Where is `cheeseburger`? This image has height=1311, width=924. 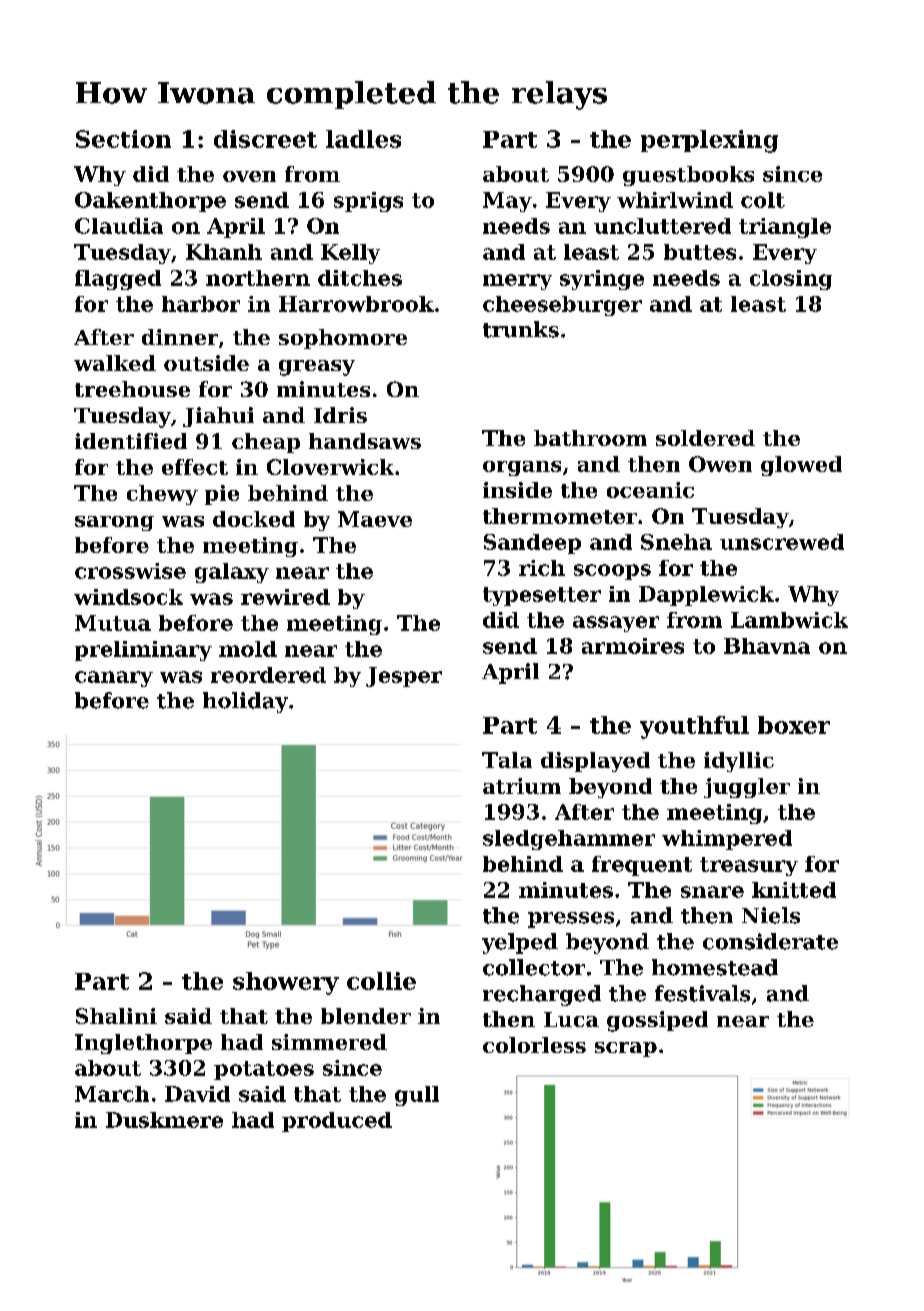
cheeseburger is located at coordinates (562, 306).
